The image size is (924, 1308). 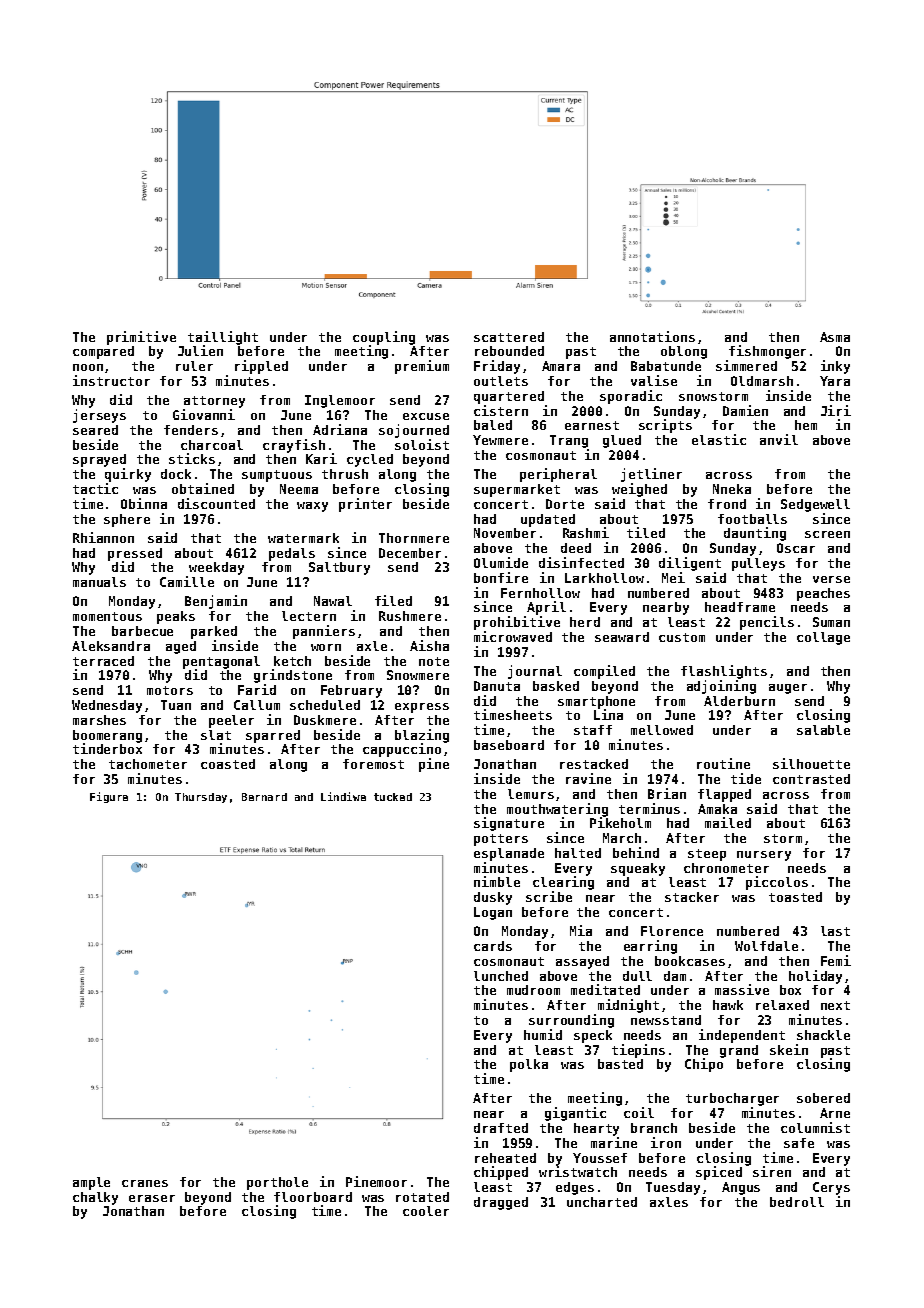 What do you see at coordinates (145, 1183) in the page?
I see `cranes` at bounding box center [145, 1183].
